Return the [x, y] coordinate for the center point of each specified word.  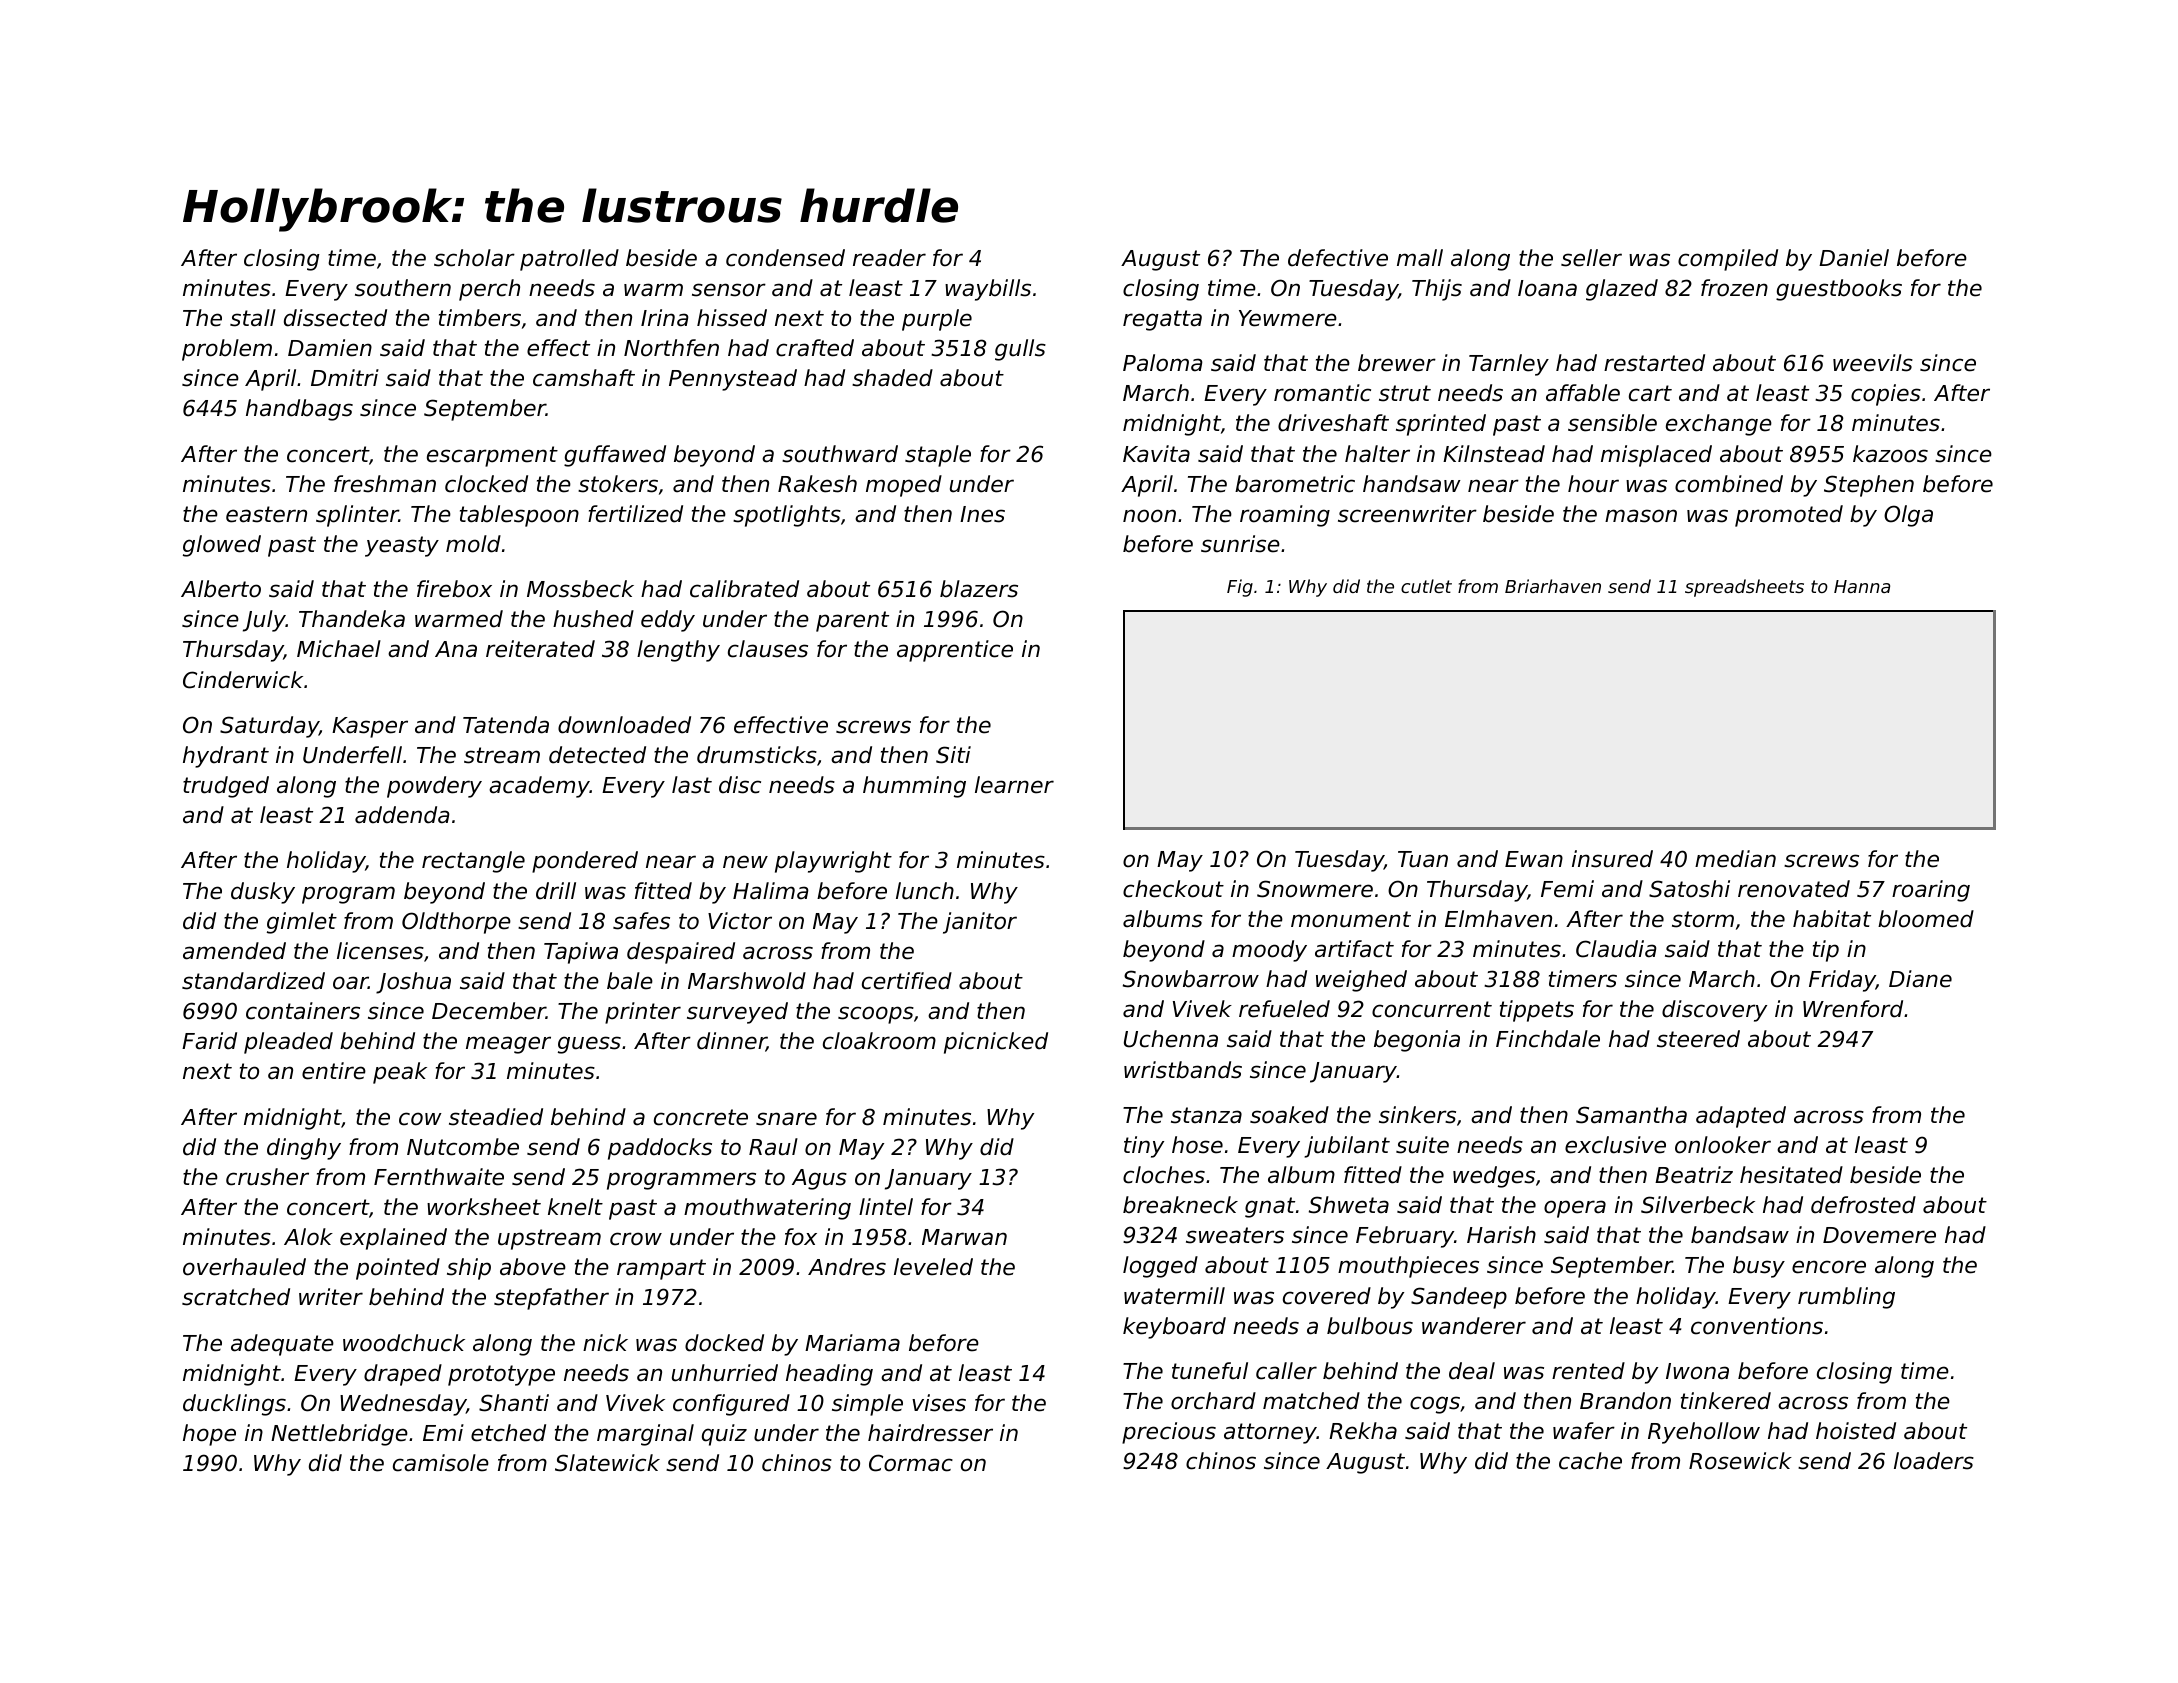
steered [1698, 1039]
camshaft [584, 378]
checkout [1173, 889]
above [533, 1267]
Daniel [1854, 258]
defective [1338, 258]
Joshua [413, 983]
